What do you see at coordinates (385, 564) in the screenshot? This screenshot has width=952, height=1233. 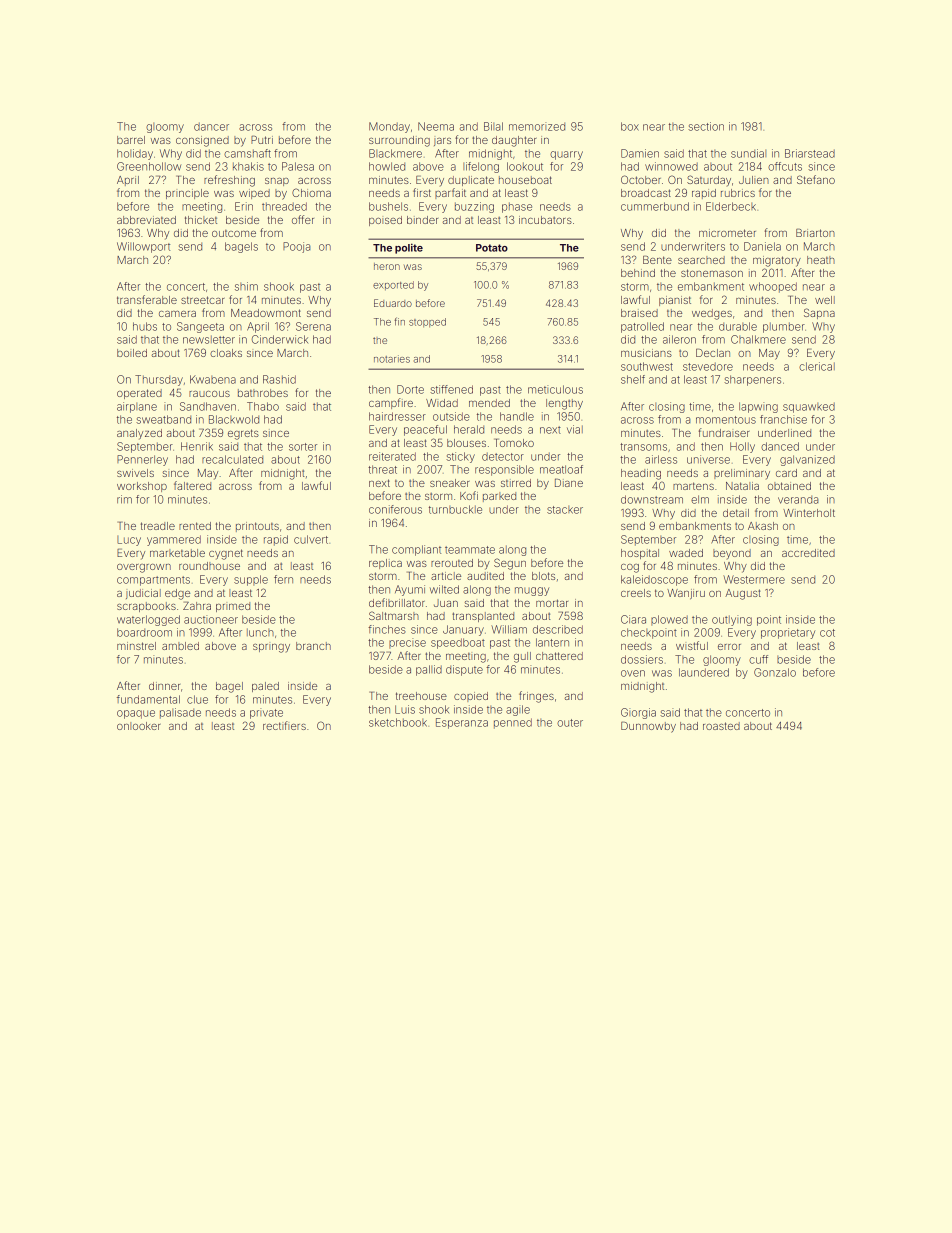 I see `replica` at bounding box center [385, 564].
